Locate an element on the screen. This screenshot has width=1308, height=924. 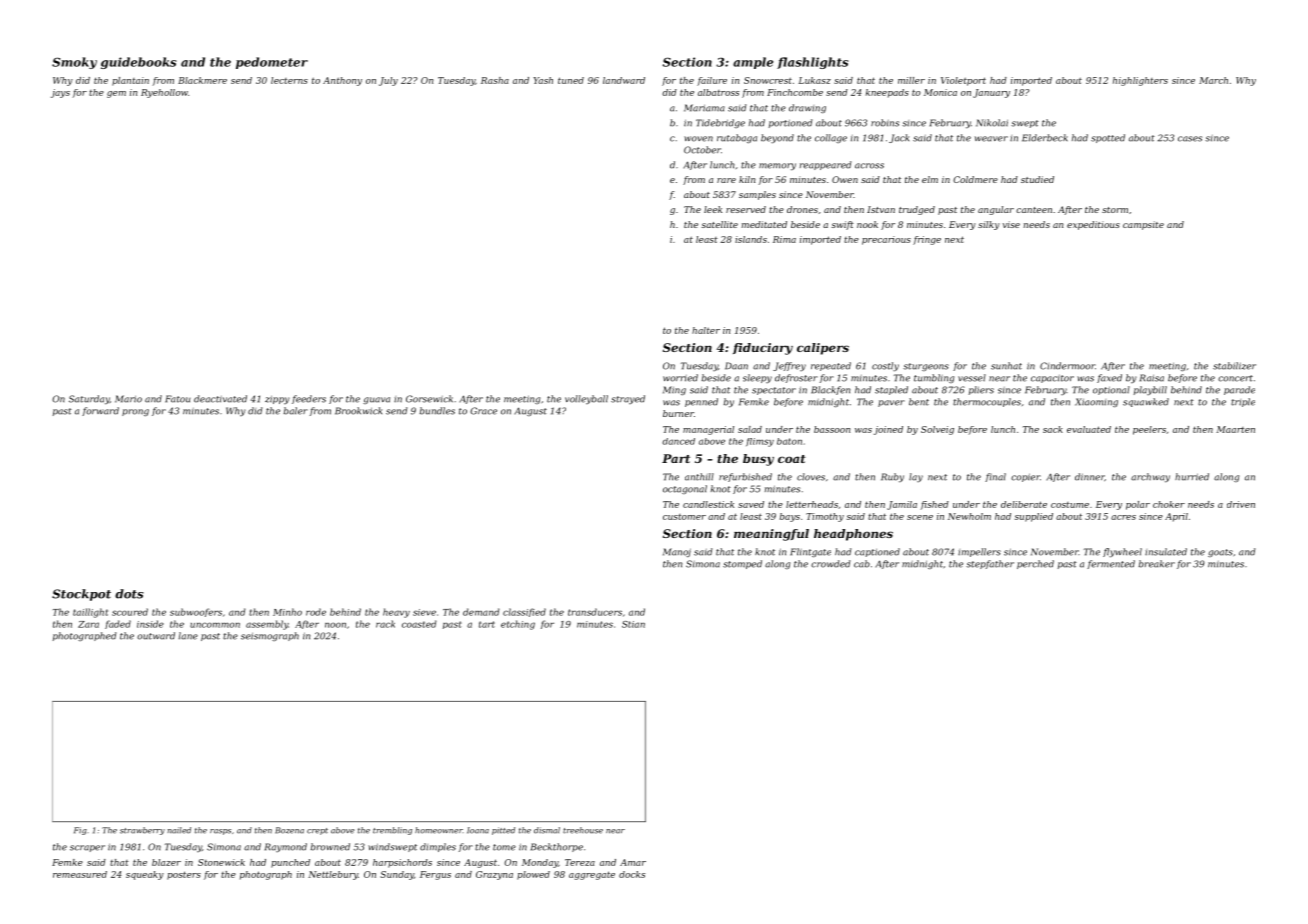
failure is located at coordinates (712, 81).
